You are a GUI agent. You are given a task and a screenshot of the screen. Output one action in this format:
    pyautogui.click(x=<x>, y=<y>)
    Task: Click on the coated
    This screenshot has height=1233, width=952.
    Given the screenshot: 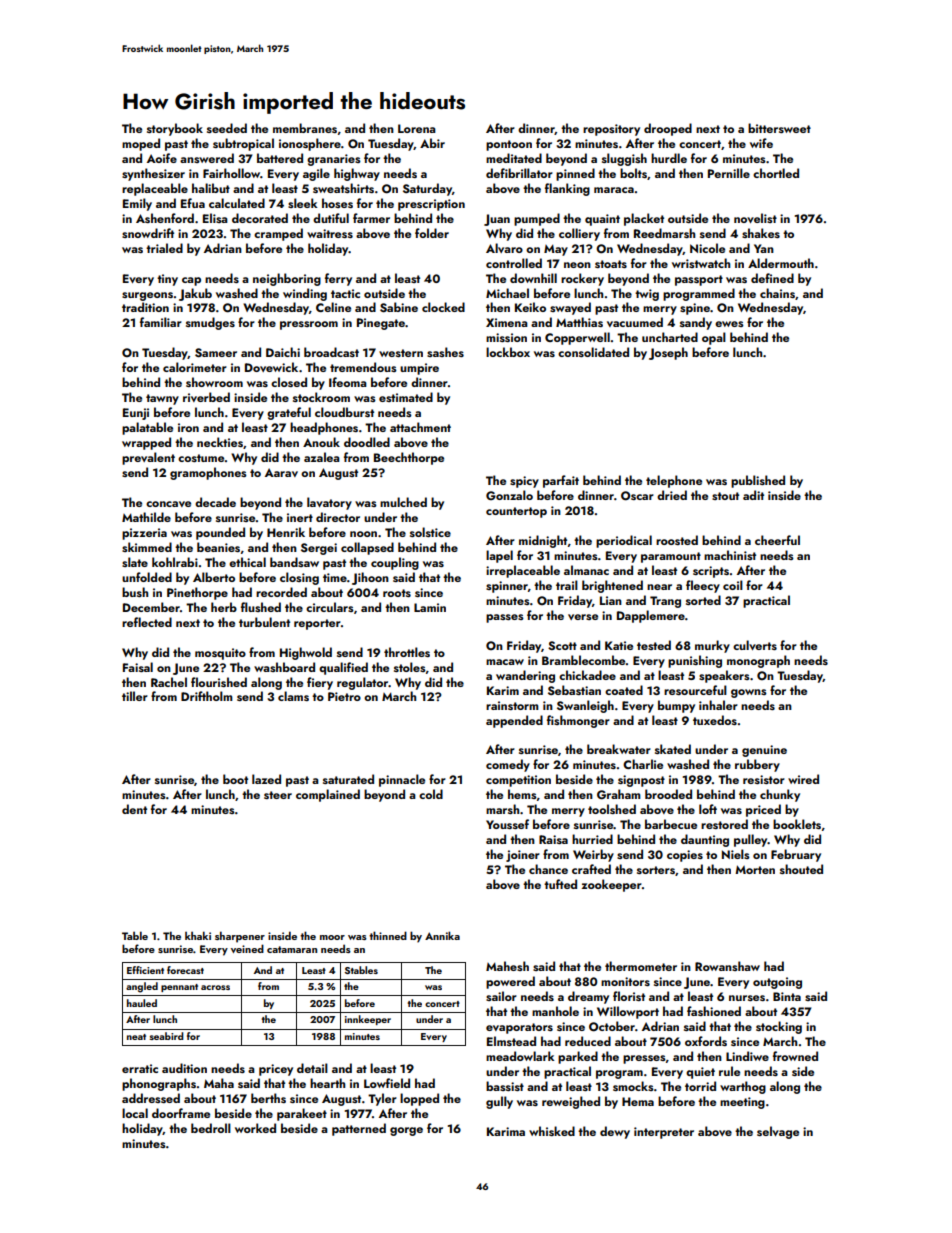 What is the action you would take?
    pyautogui.click(x=624, y=690)
